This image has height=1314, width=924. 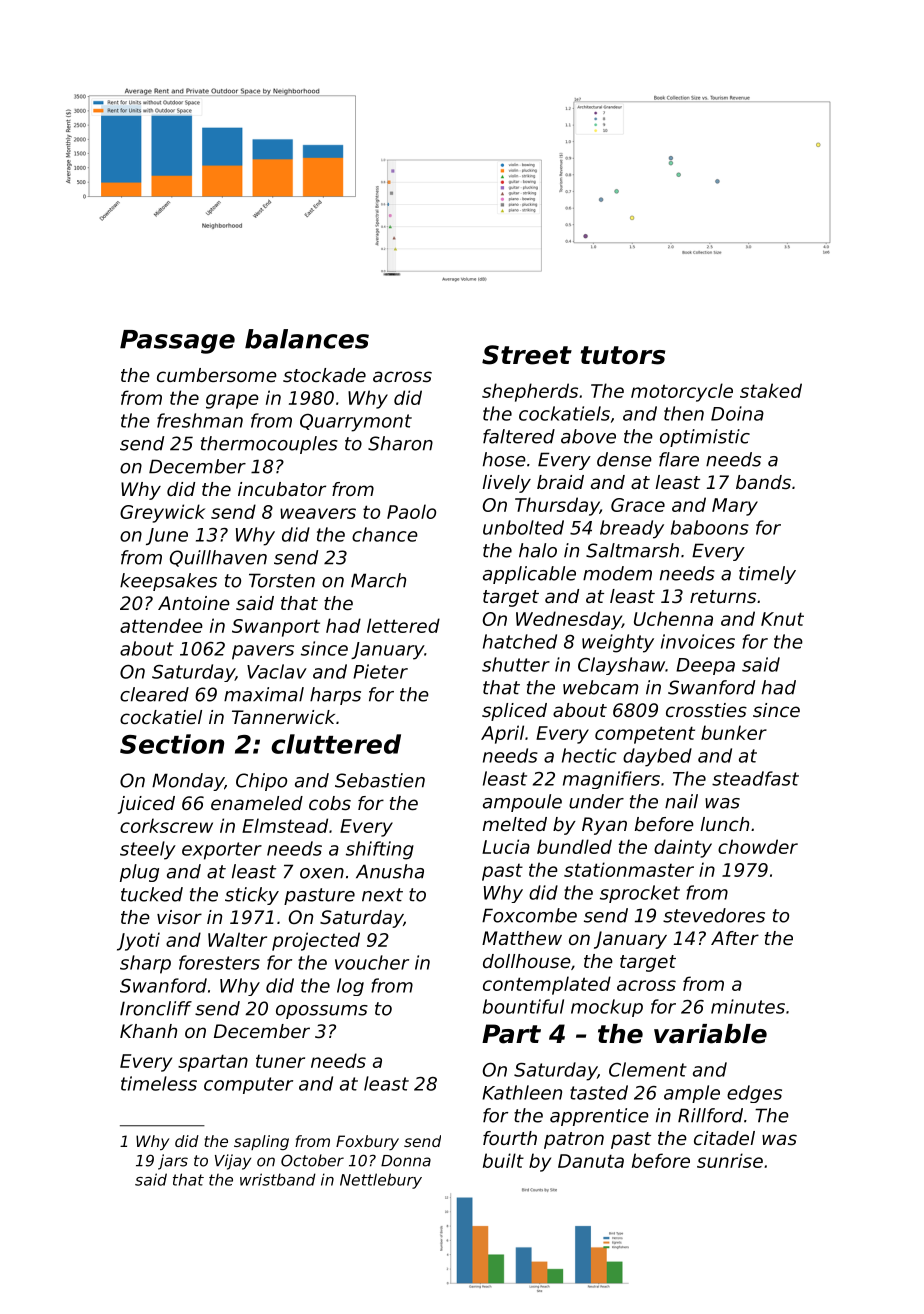 I want to click on log, so click(x=350, y=987).
